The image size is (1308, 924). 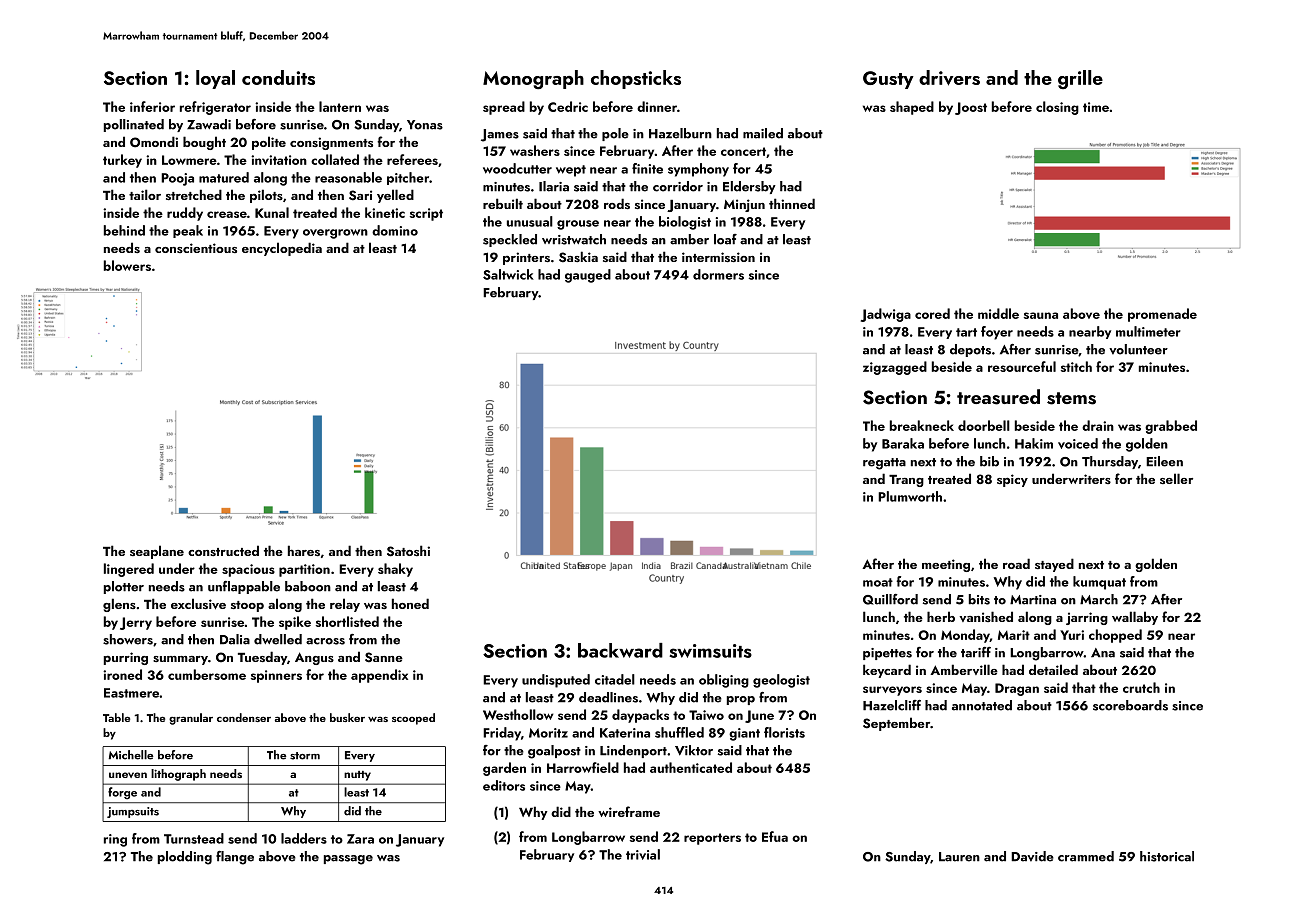 I want to click on rebuilt, so click(x=503, y=203).
